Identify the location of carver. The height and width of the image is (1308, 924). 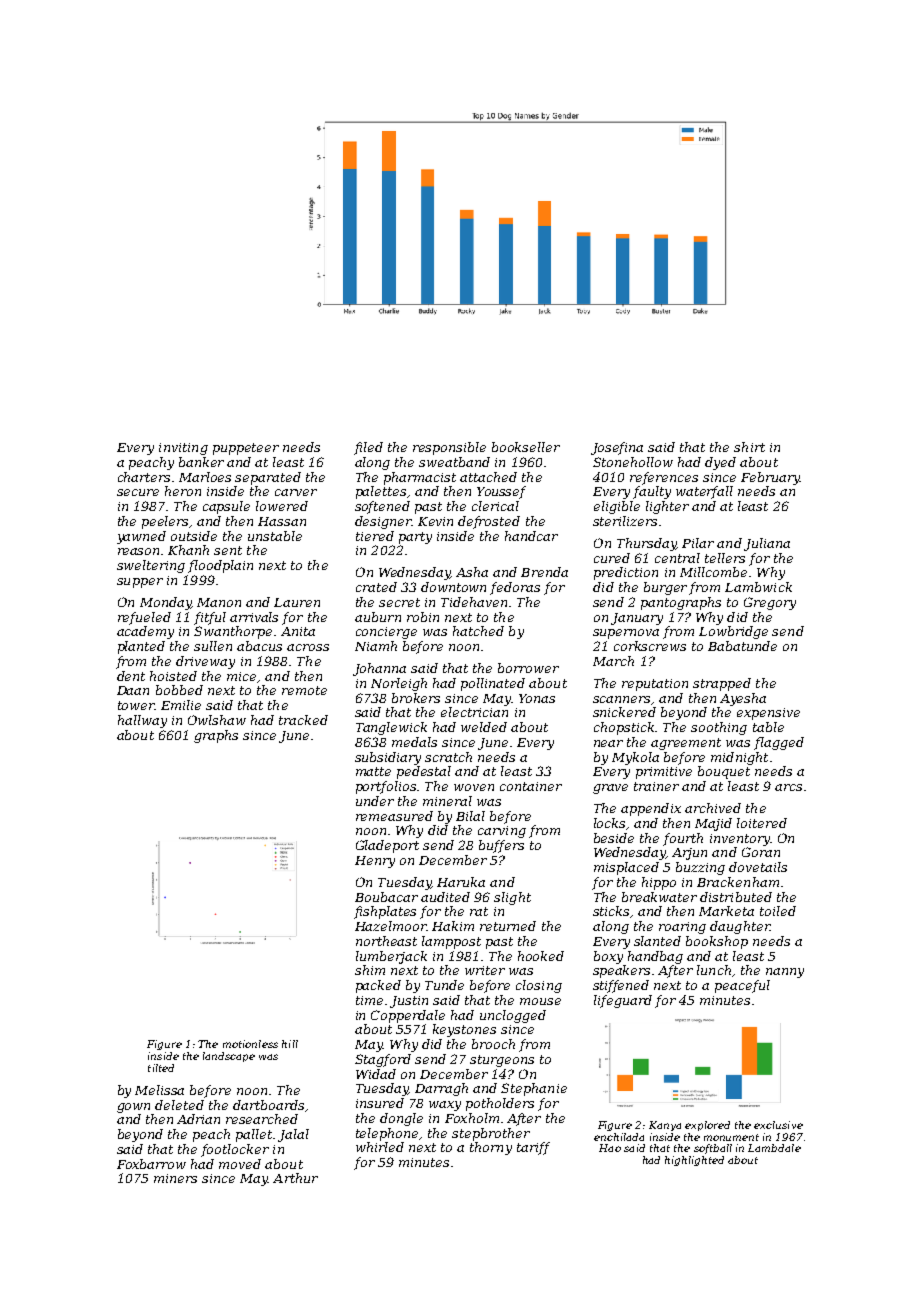
(296, 492).
